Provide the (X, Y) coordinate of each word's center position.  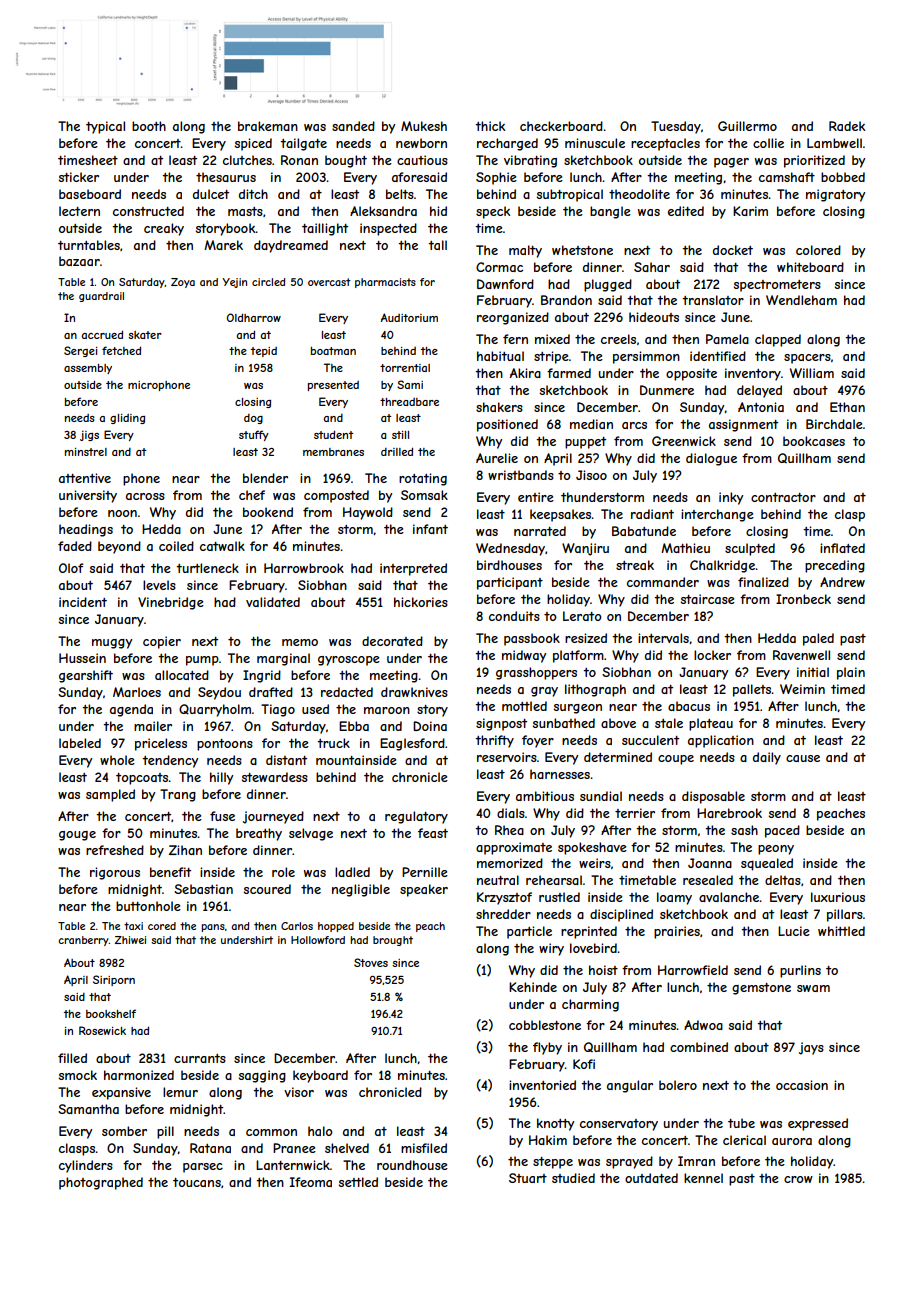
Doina (430, 726)
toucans (197, 1182)
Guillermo (747, 126)
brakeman (268, 126)
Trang (178, 795)
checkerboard (561, 126)
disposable (713, 797)
